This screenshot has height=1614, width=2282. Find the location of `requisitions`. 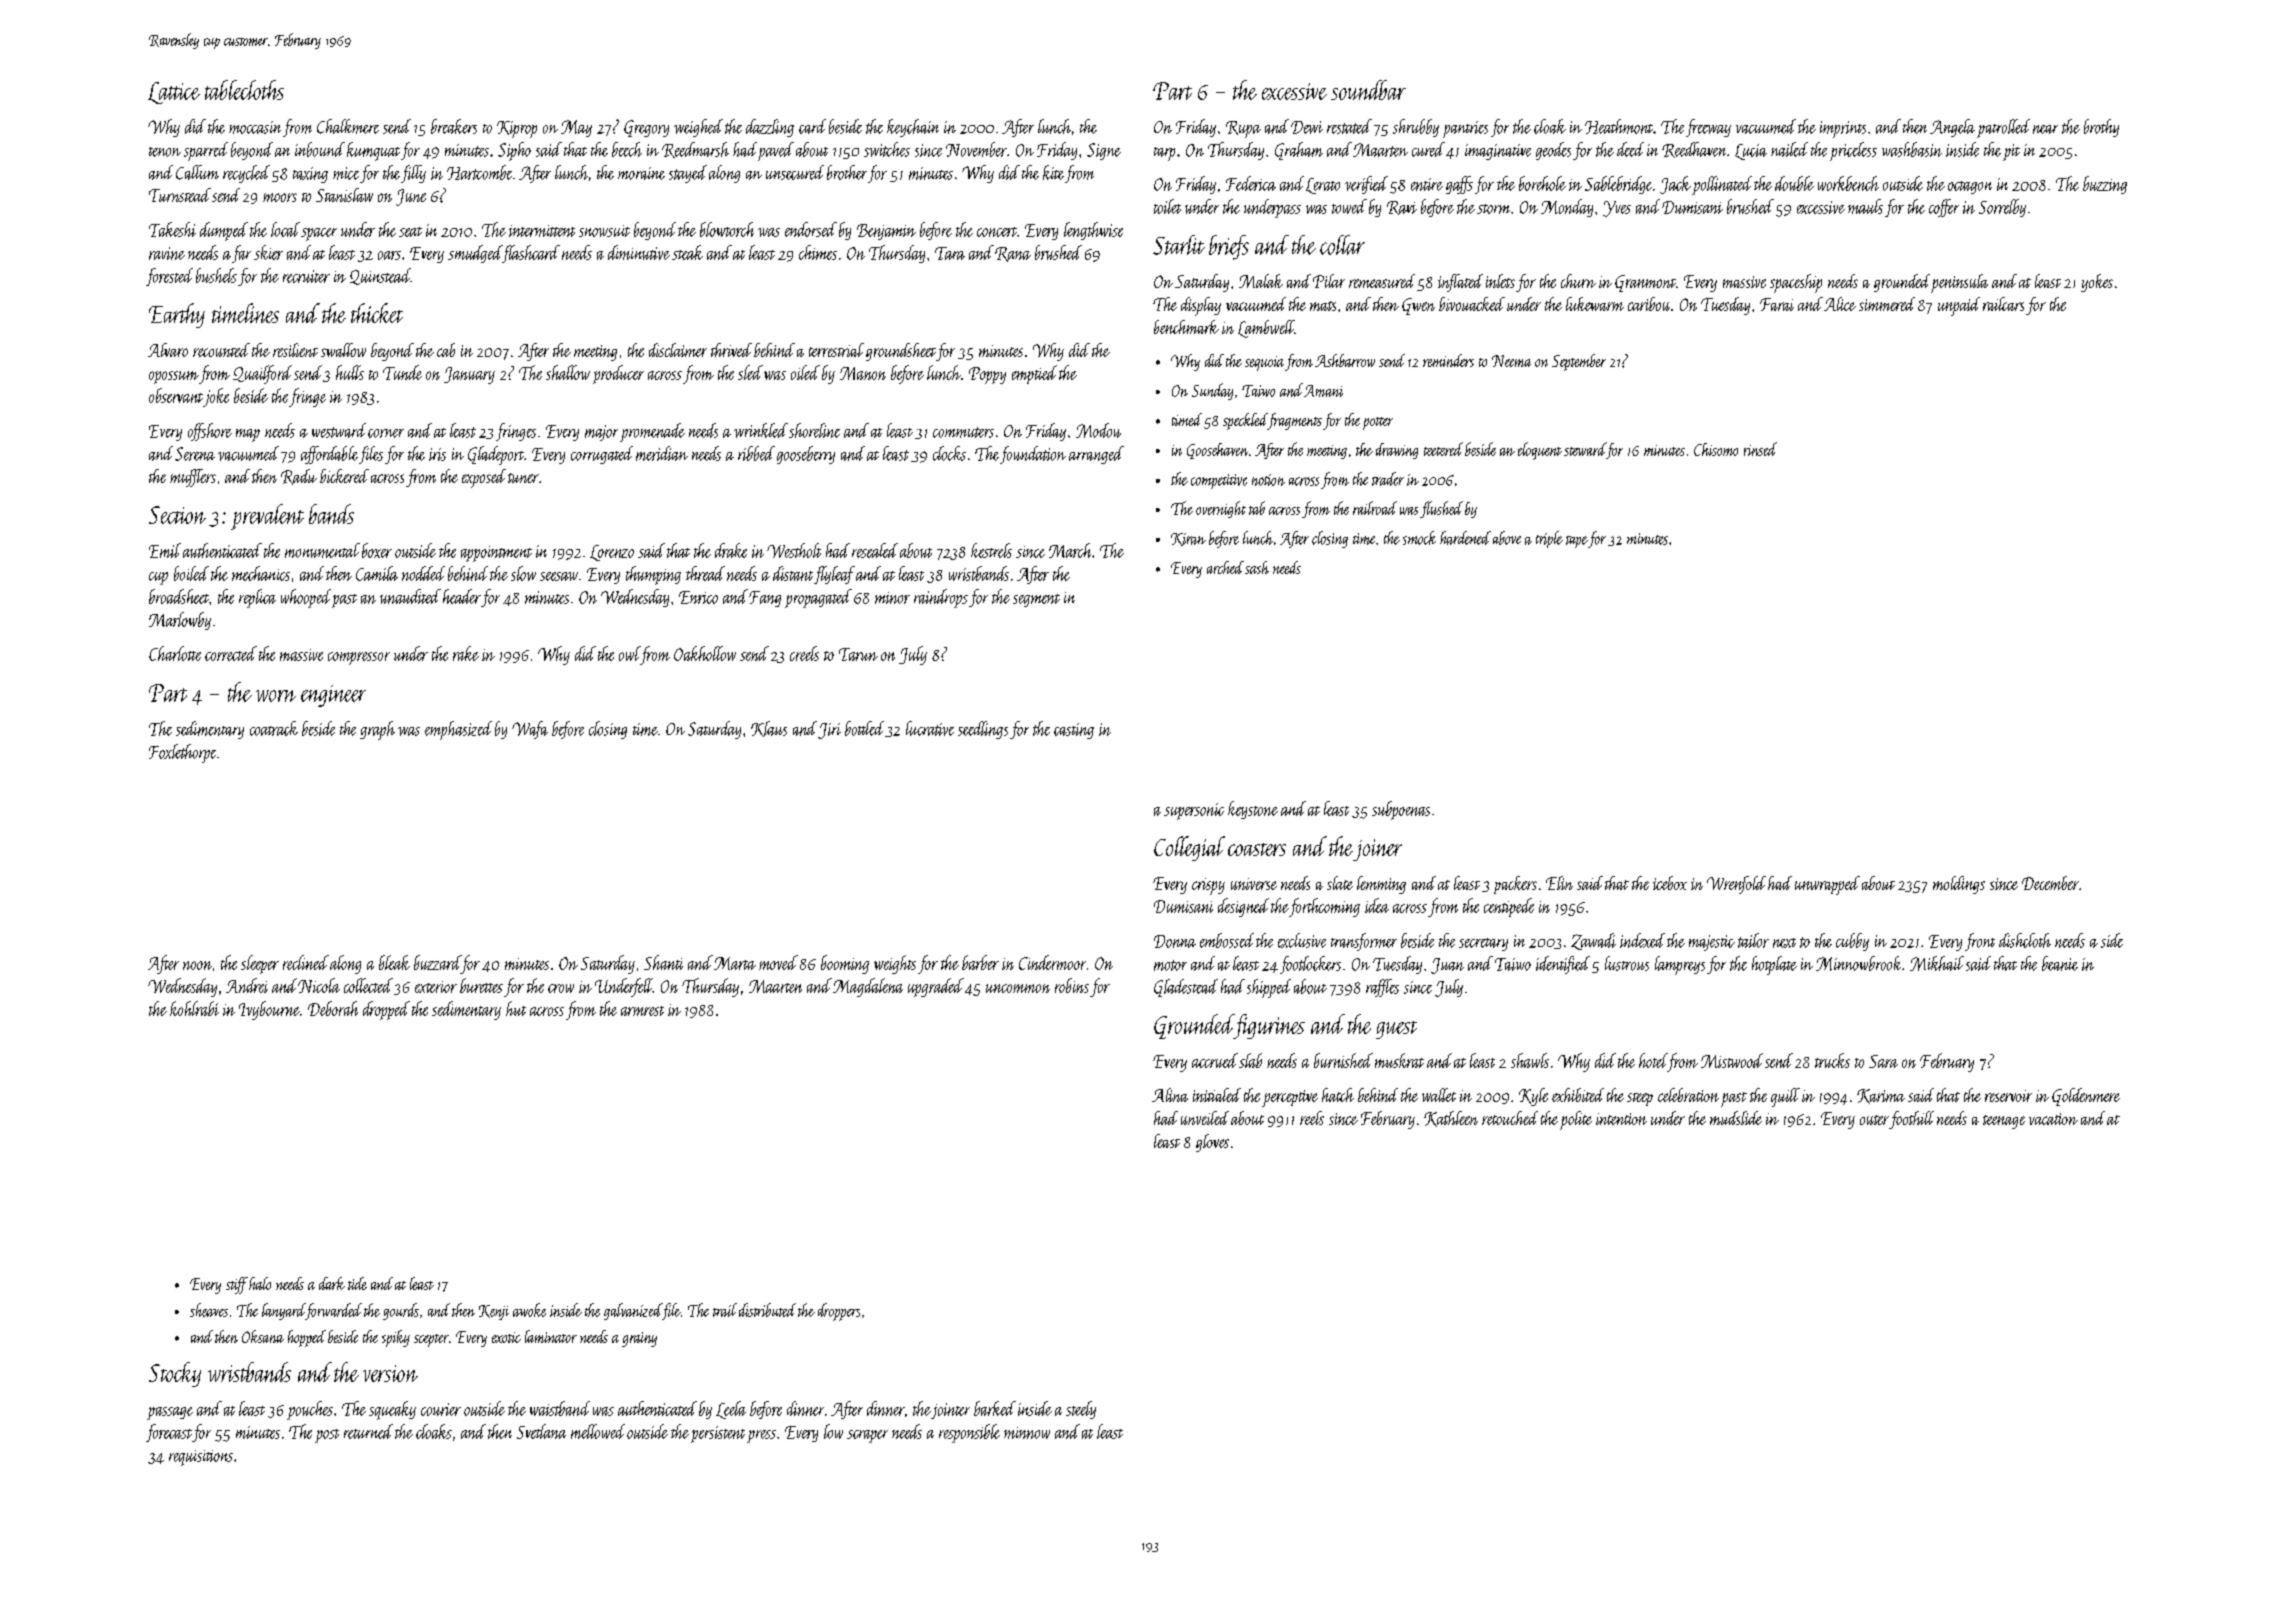

requisitions is located at coordinates (201, 1458).
